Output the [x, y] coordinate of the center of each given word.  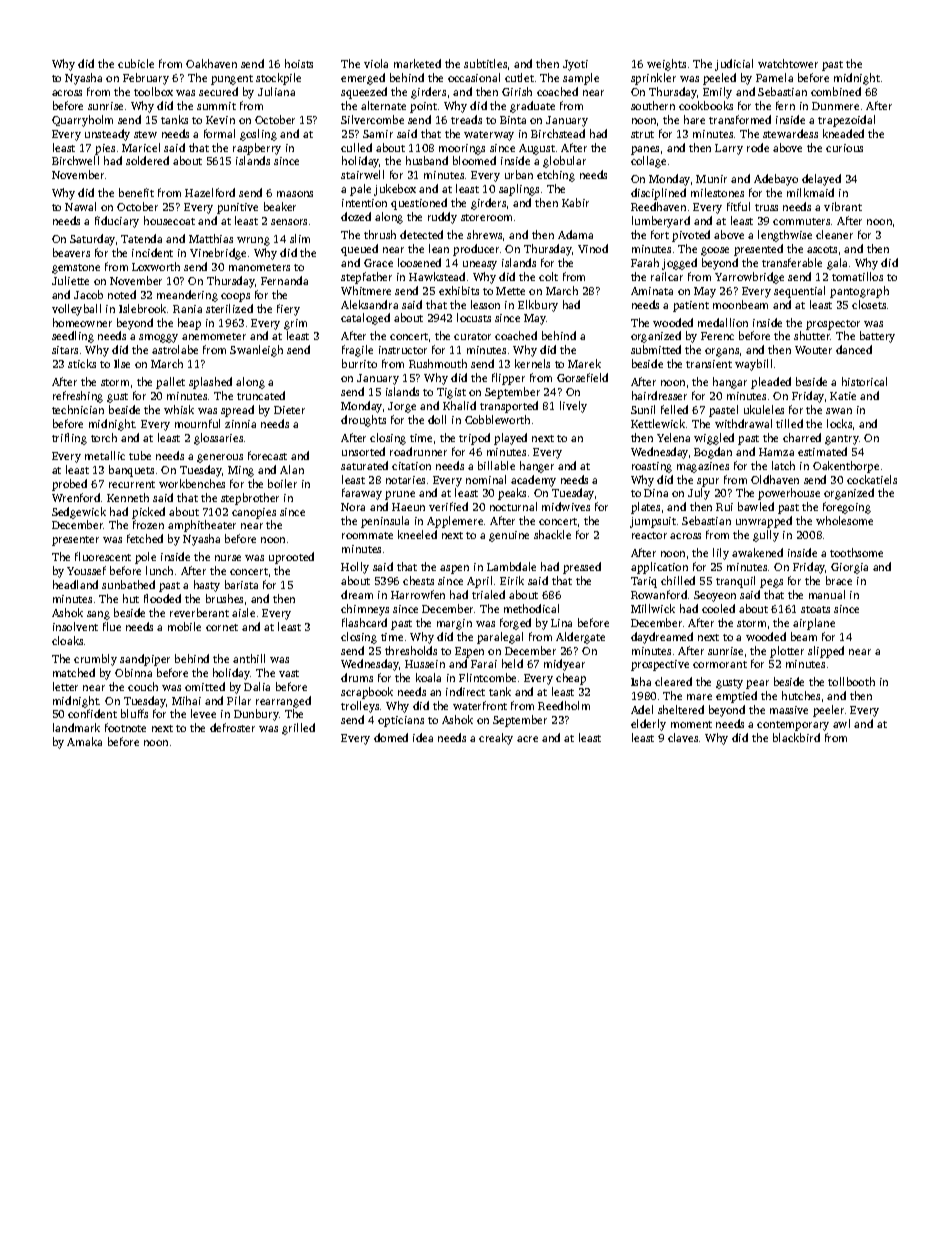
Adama [575, 234]
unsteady [107, 135]
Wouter [813, 350]
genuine [509, 536]
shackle [552, 534]
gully [766, 536]
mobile [184, 626]
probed [69, 485]
